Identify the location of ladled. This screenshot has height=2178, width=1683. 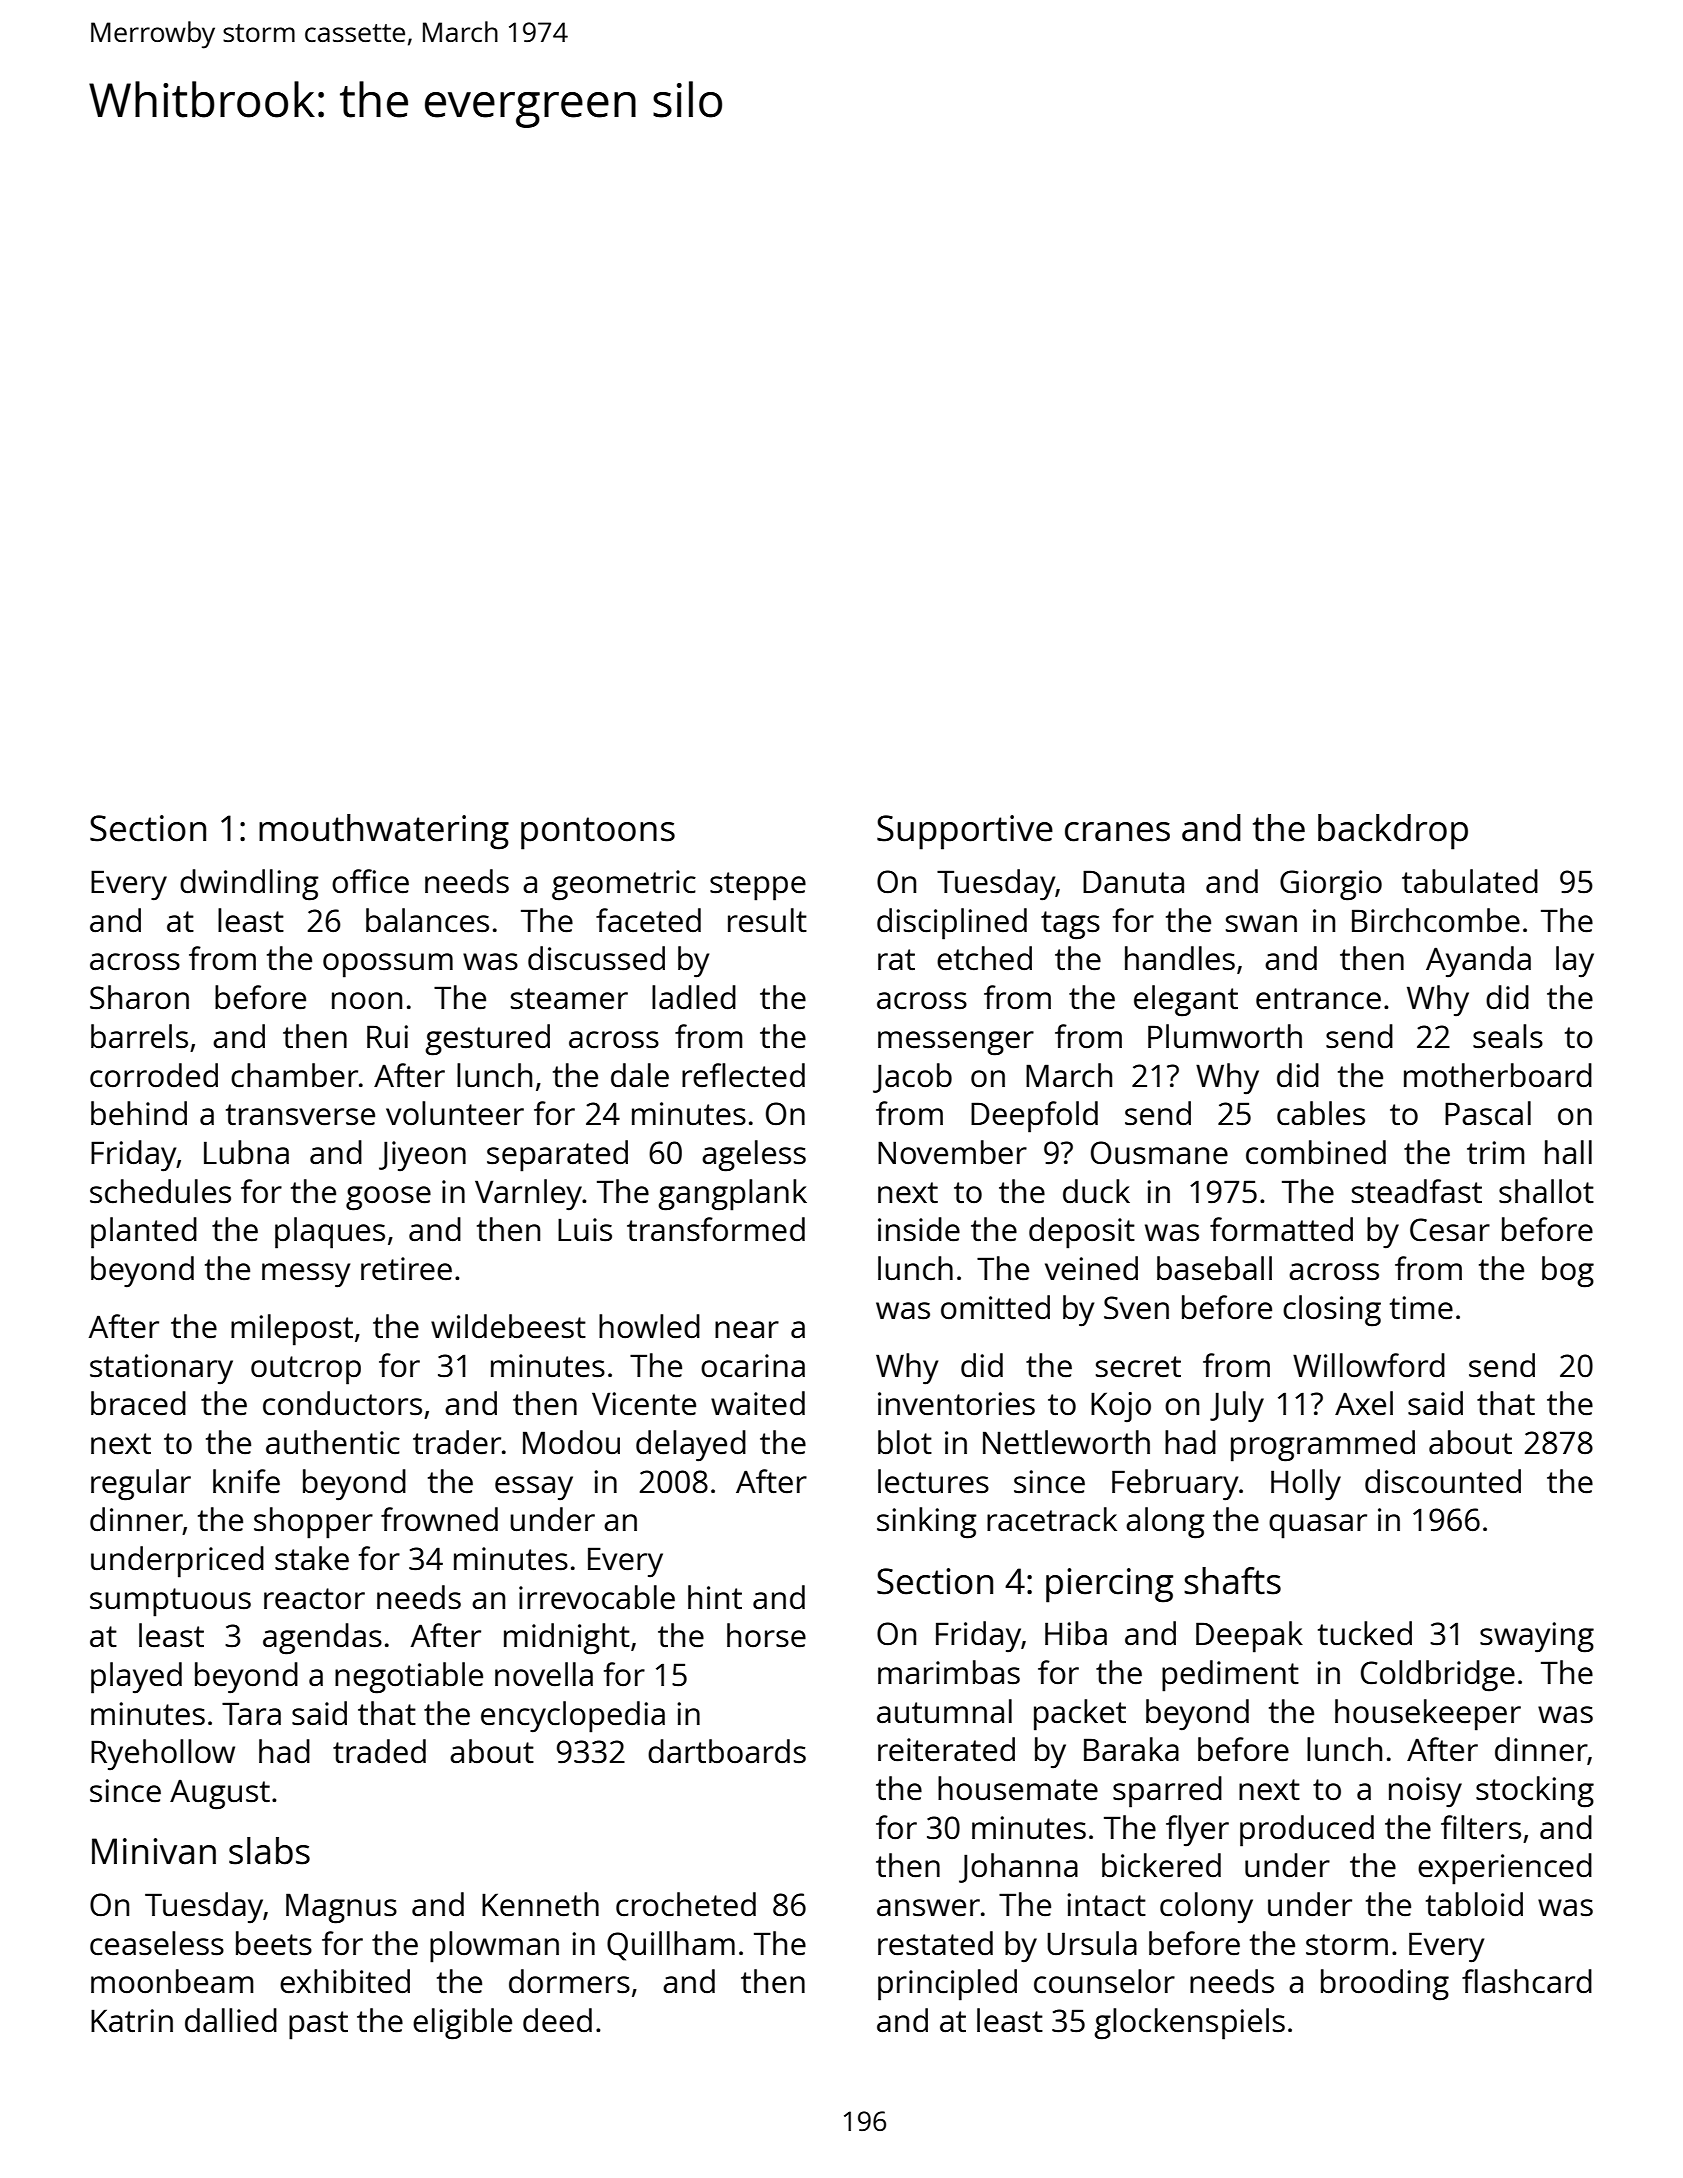
(694, 997).
